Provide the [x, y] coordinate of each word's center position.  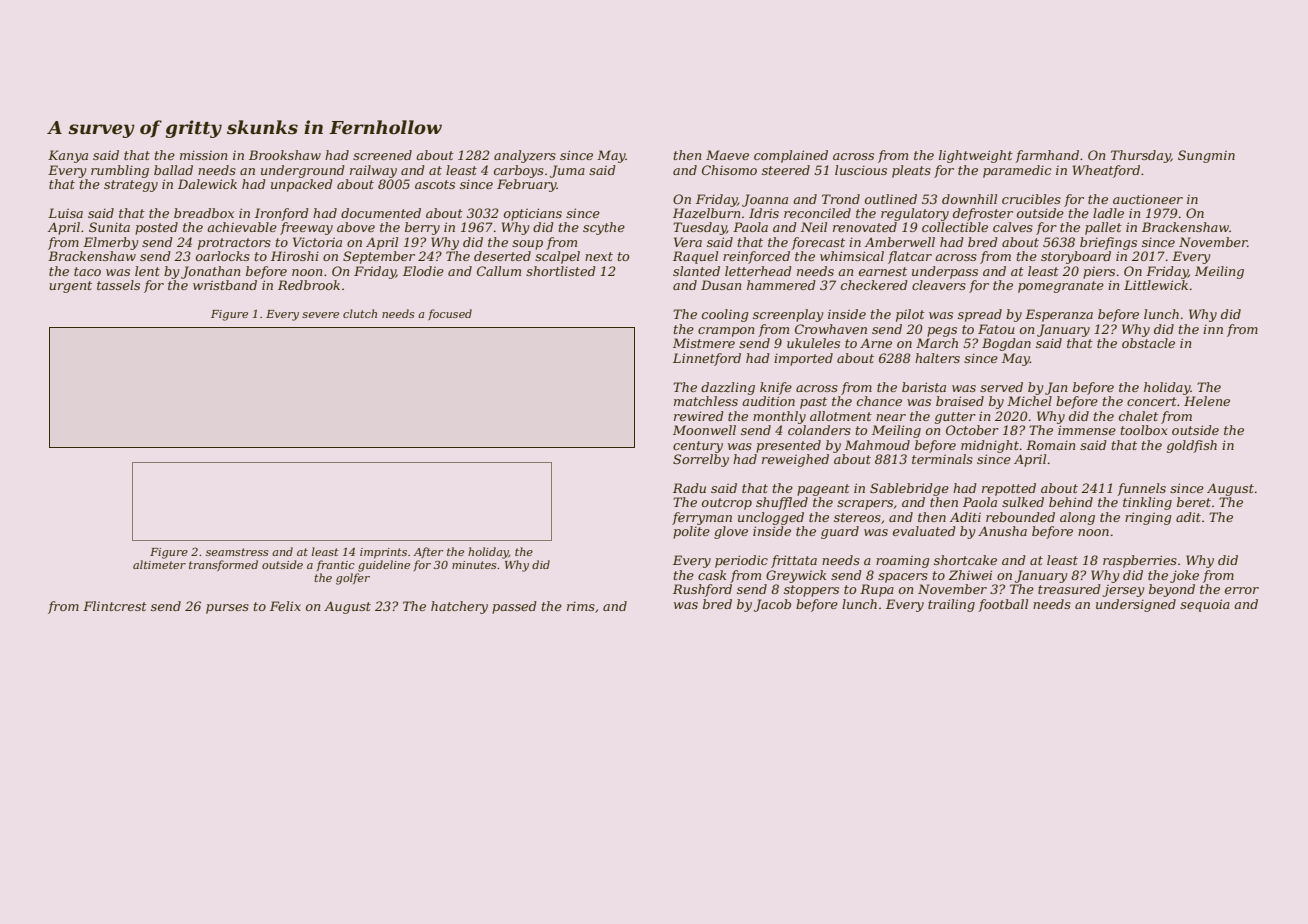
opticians [533, 214]
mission [203, 155]
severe [320, 315]
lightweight [976, 156]
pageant [823, 490]
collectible [955, 227]
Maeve [727, 155]
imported [803, 359]
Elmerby [111, 243]
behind [1071, 502]
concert [1152, 401]
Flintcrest [115, 606]
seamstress [237, 552]
